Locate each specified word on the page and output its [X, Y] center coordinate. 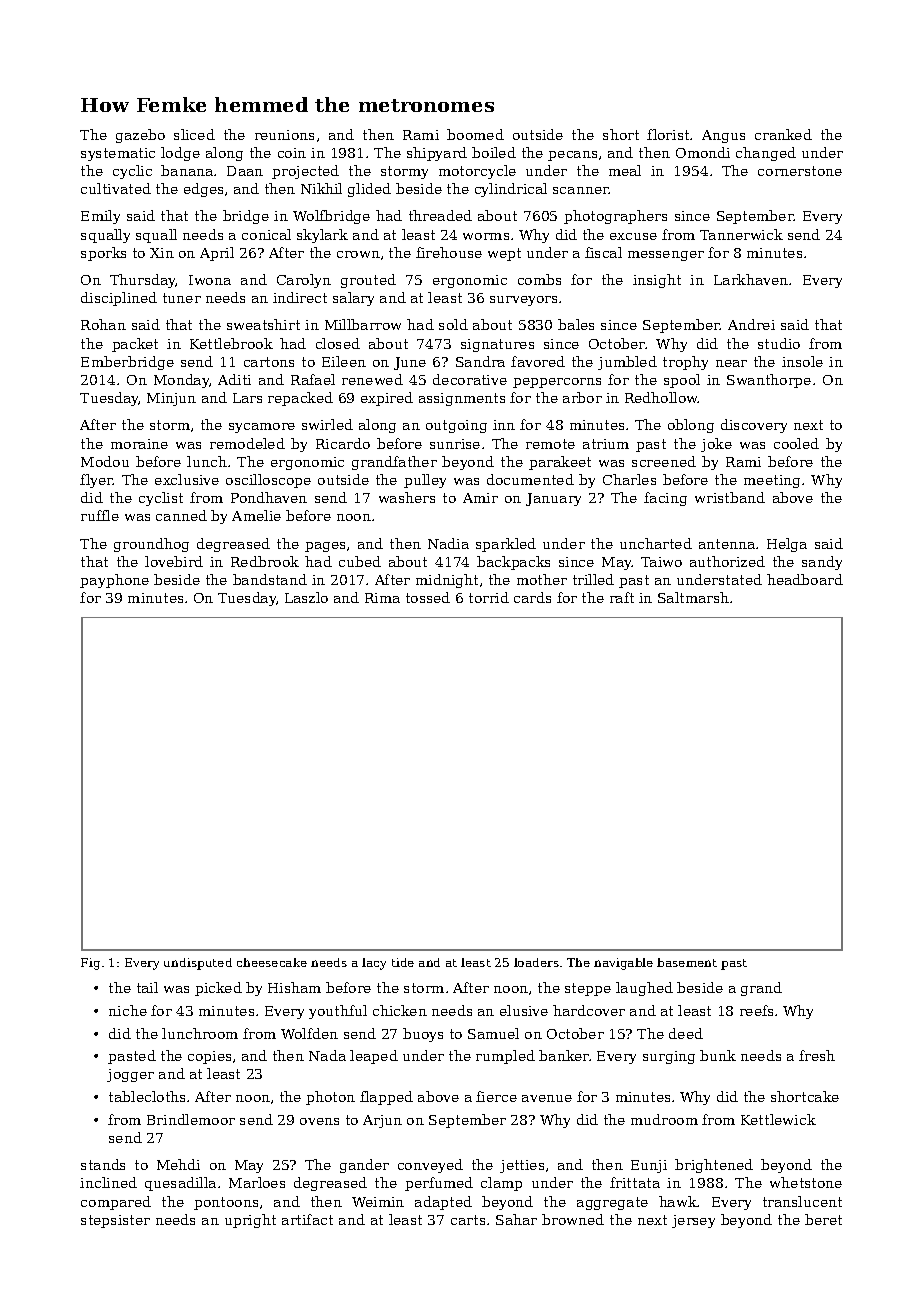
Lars [247, 398]
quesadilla [180, 1184]
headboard [805, 579]
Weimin [378, 1202]
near [731, 363]
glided [369, 190]
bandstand [270, 579]
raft [622, 597]
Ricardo [343, 443]
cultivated [116, 188]
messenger [666, 256]
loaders [536, 962]
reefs [756, 1010]
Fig [90, 964]
